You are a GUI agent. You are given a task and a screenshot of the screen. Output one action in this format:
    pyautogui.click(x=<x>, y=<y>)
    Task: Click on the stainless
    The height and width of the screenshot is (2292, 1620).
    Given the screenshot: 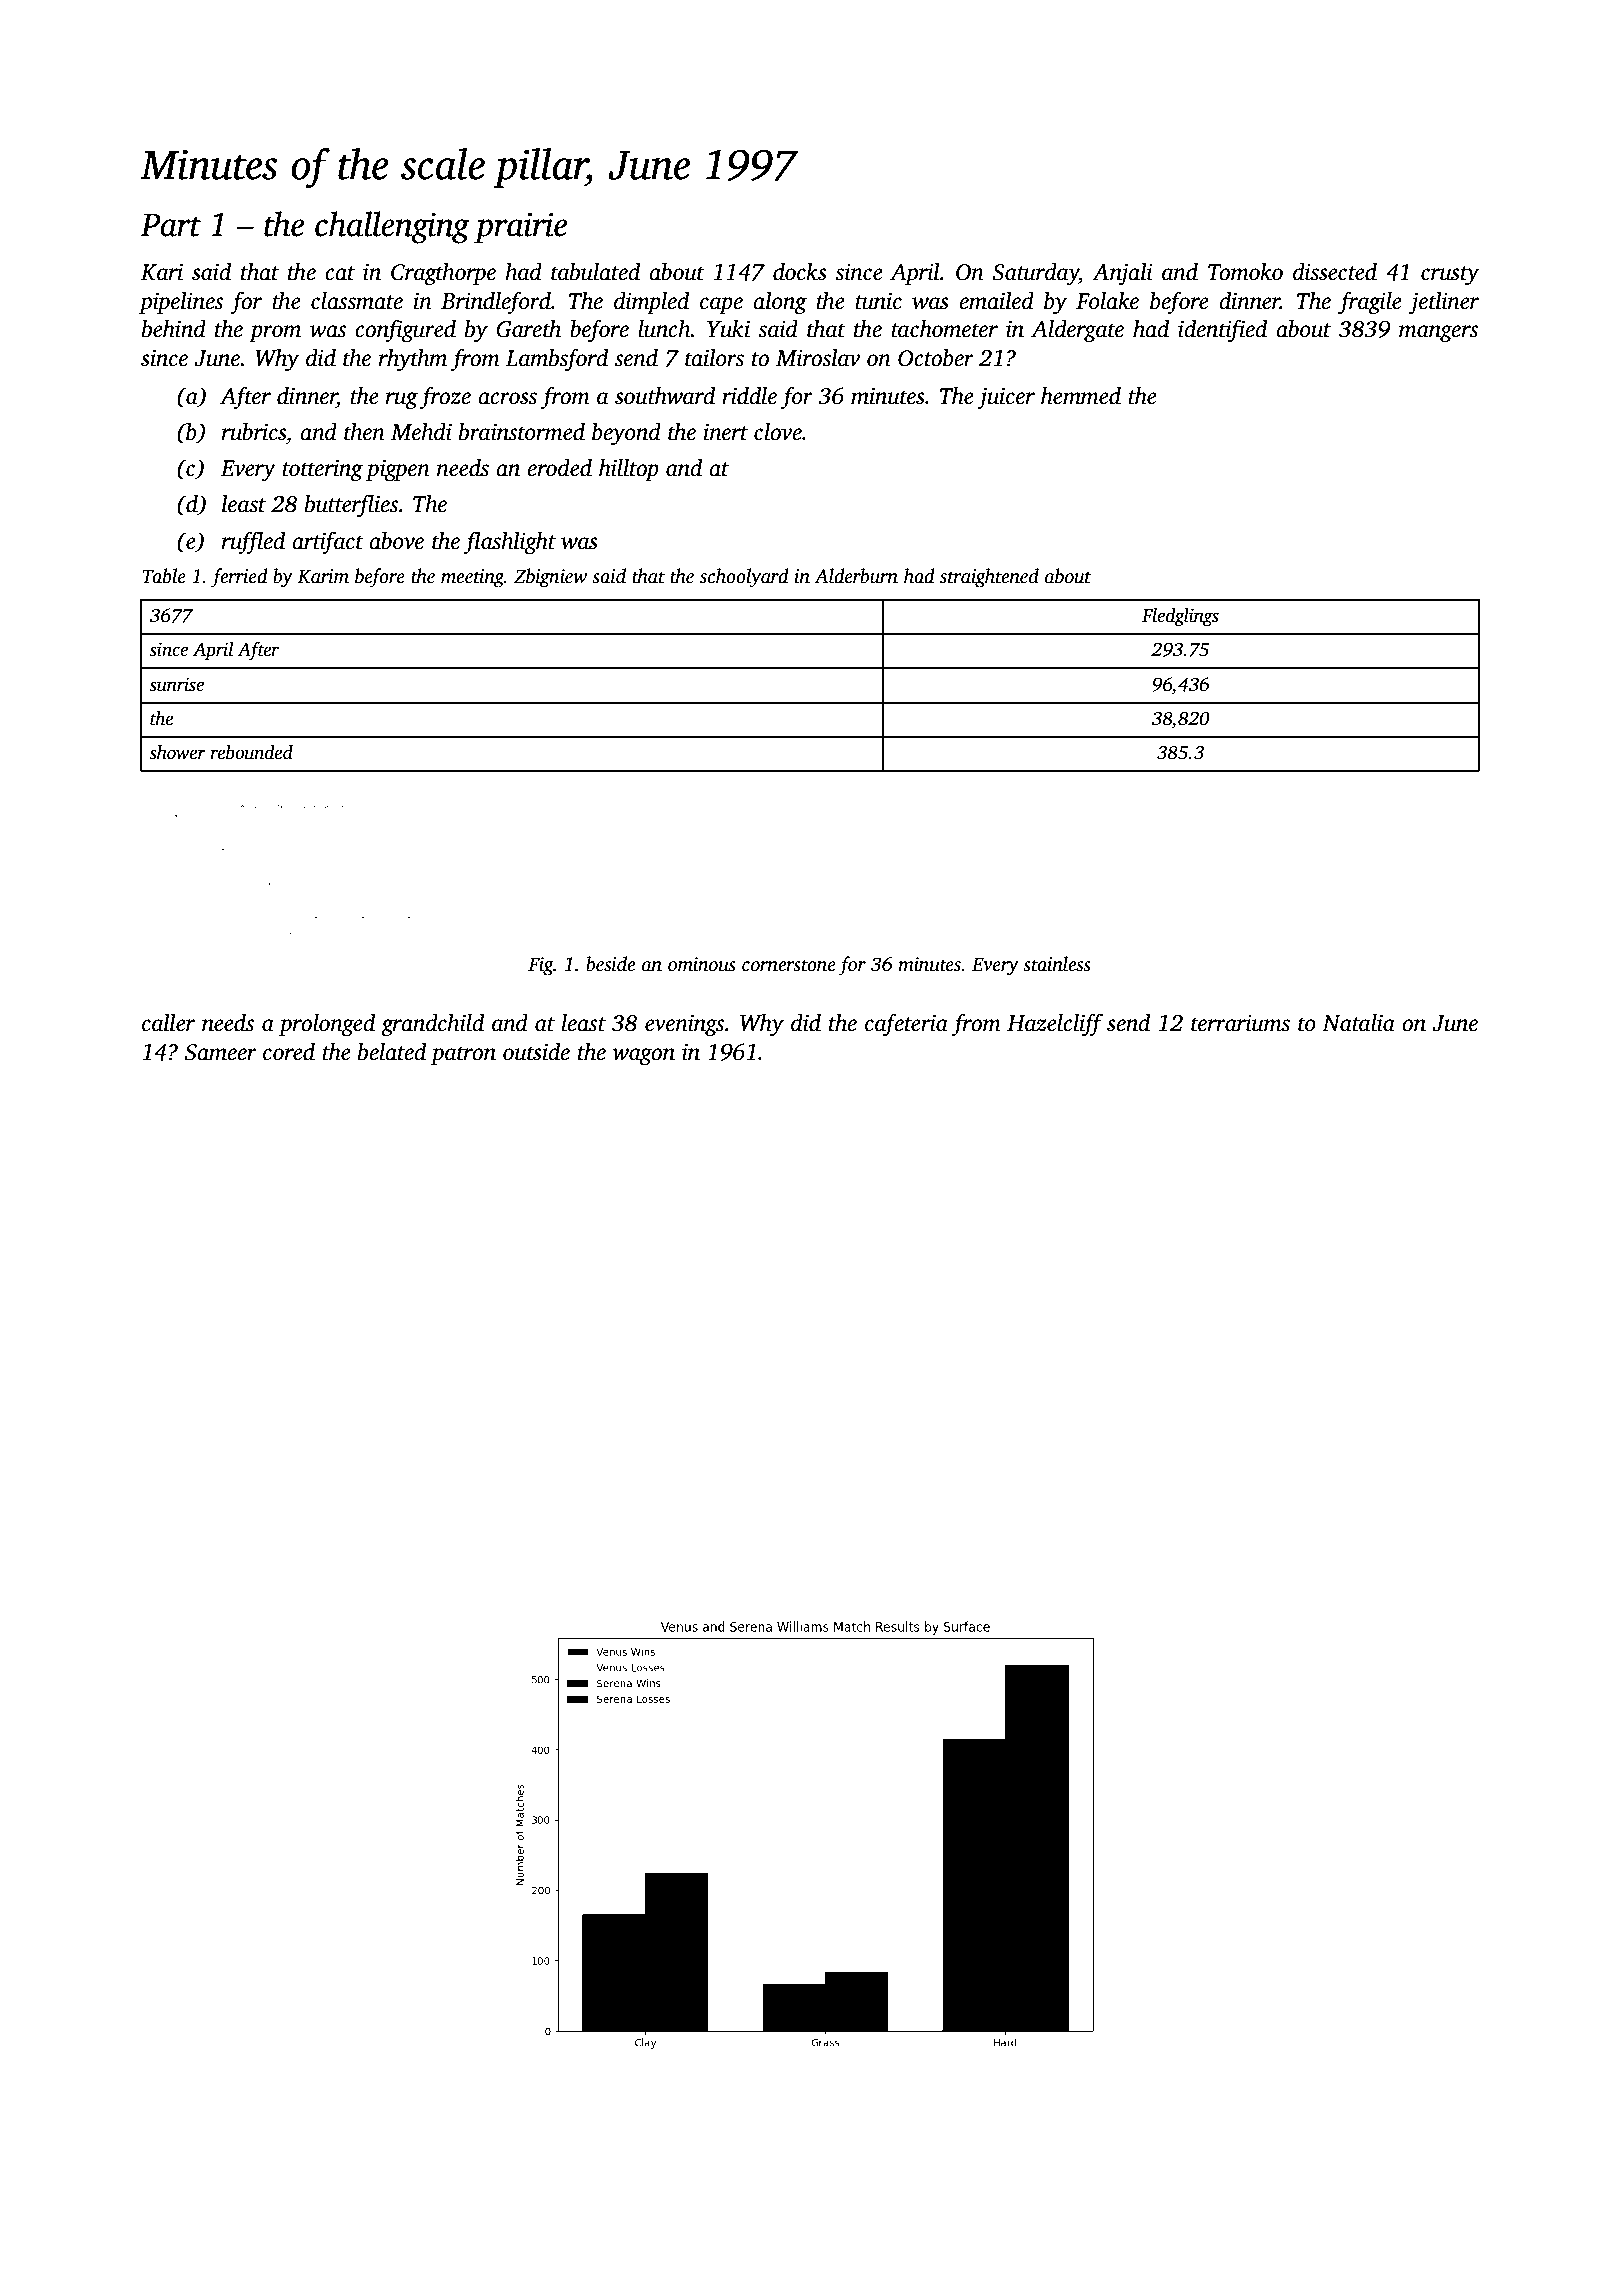 What is the action you would take?
    pyautogui.click(x=1057, y=964)
